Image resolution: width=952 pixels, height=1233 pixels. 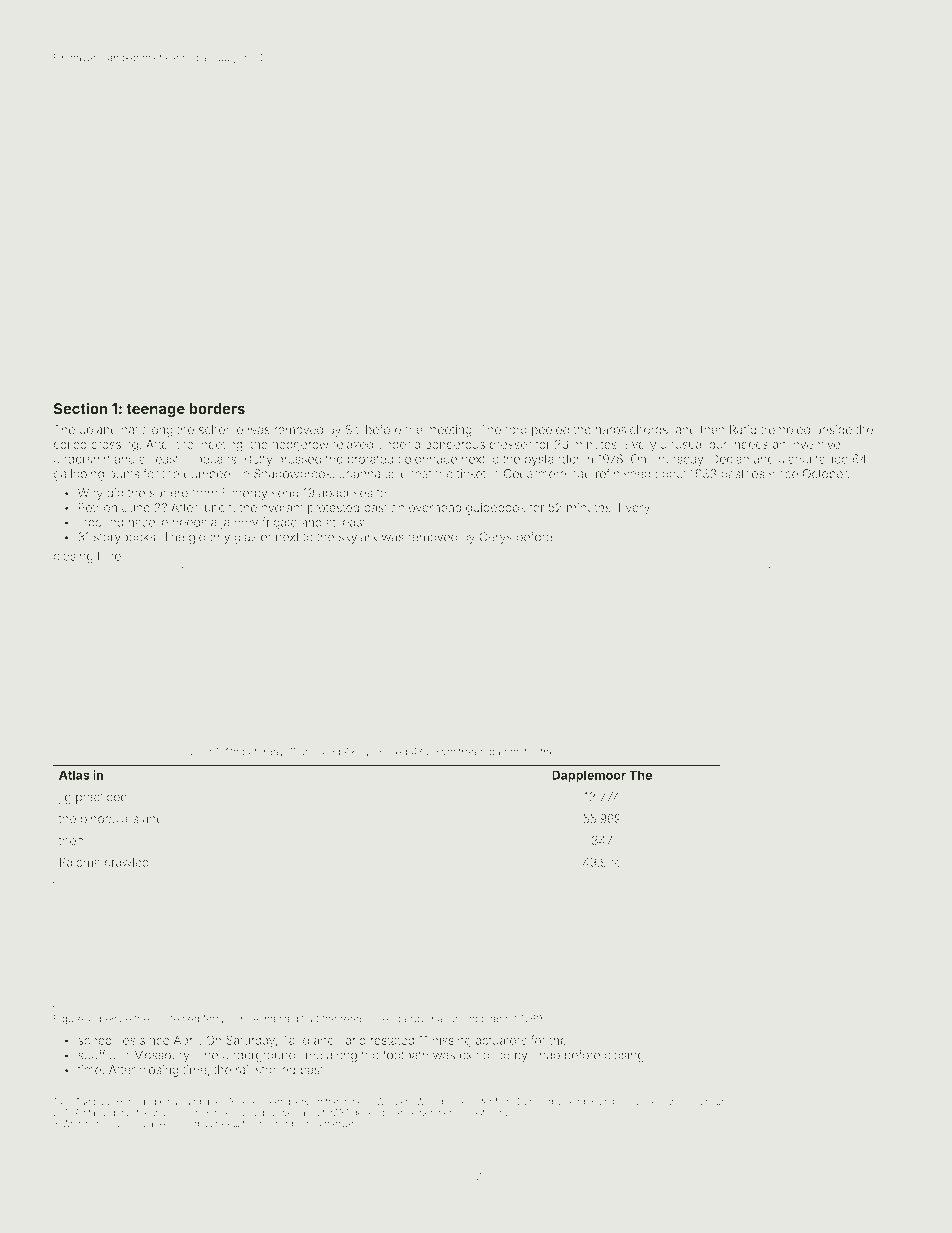 I want to click on practiced, so click(x=101, y=798).
